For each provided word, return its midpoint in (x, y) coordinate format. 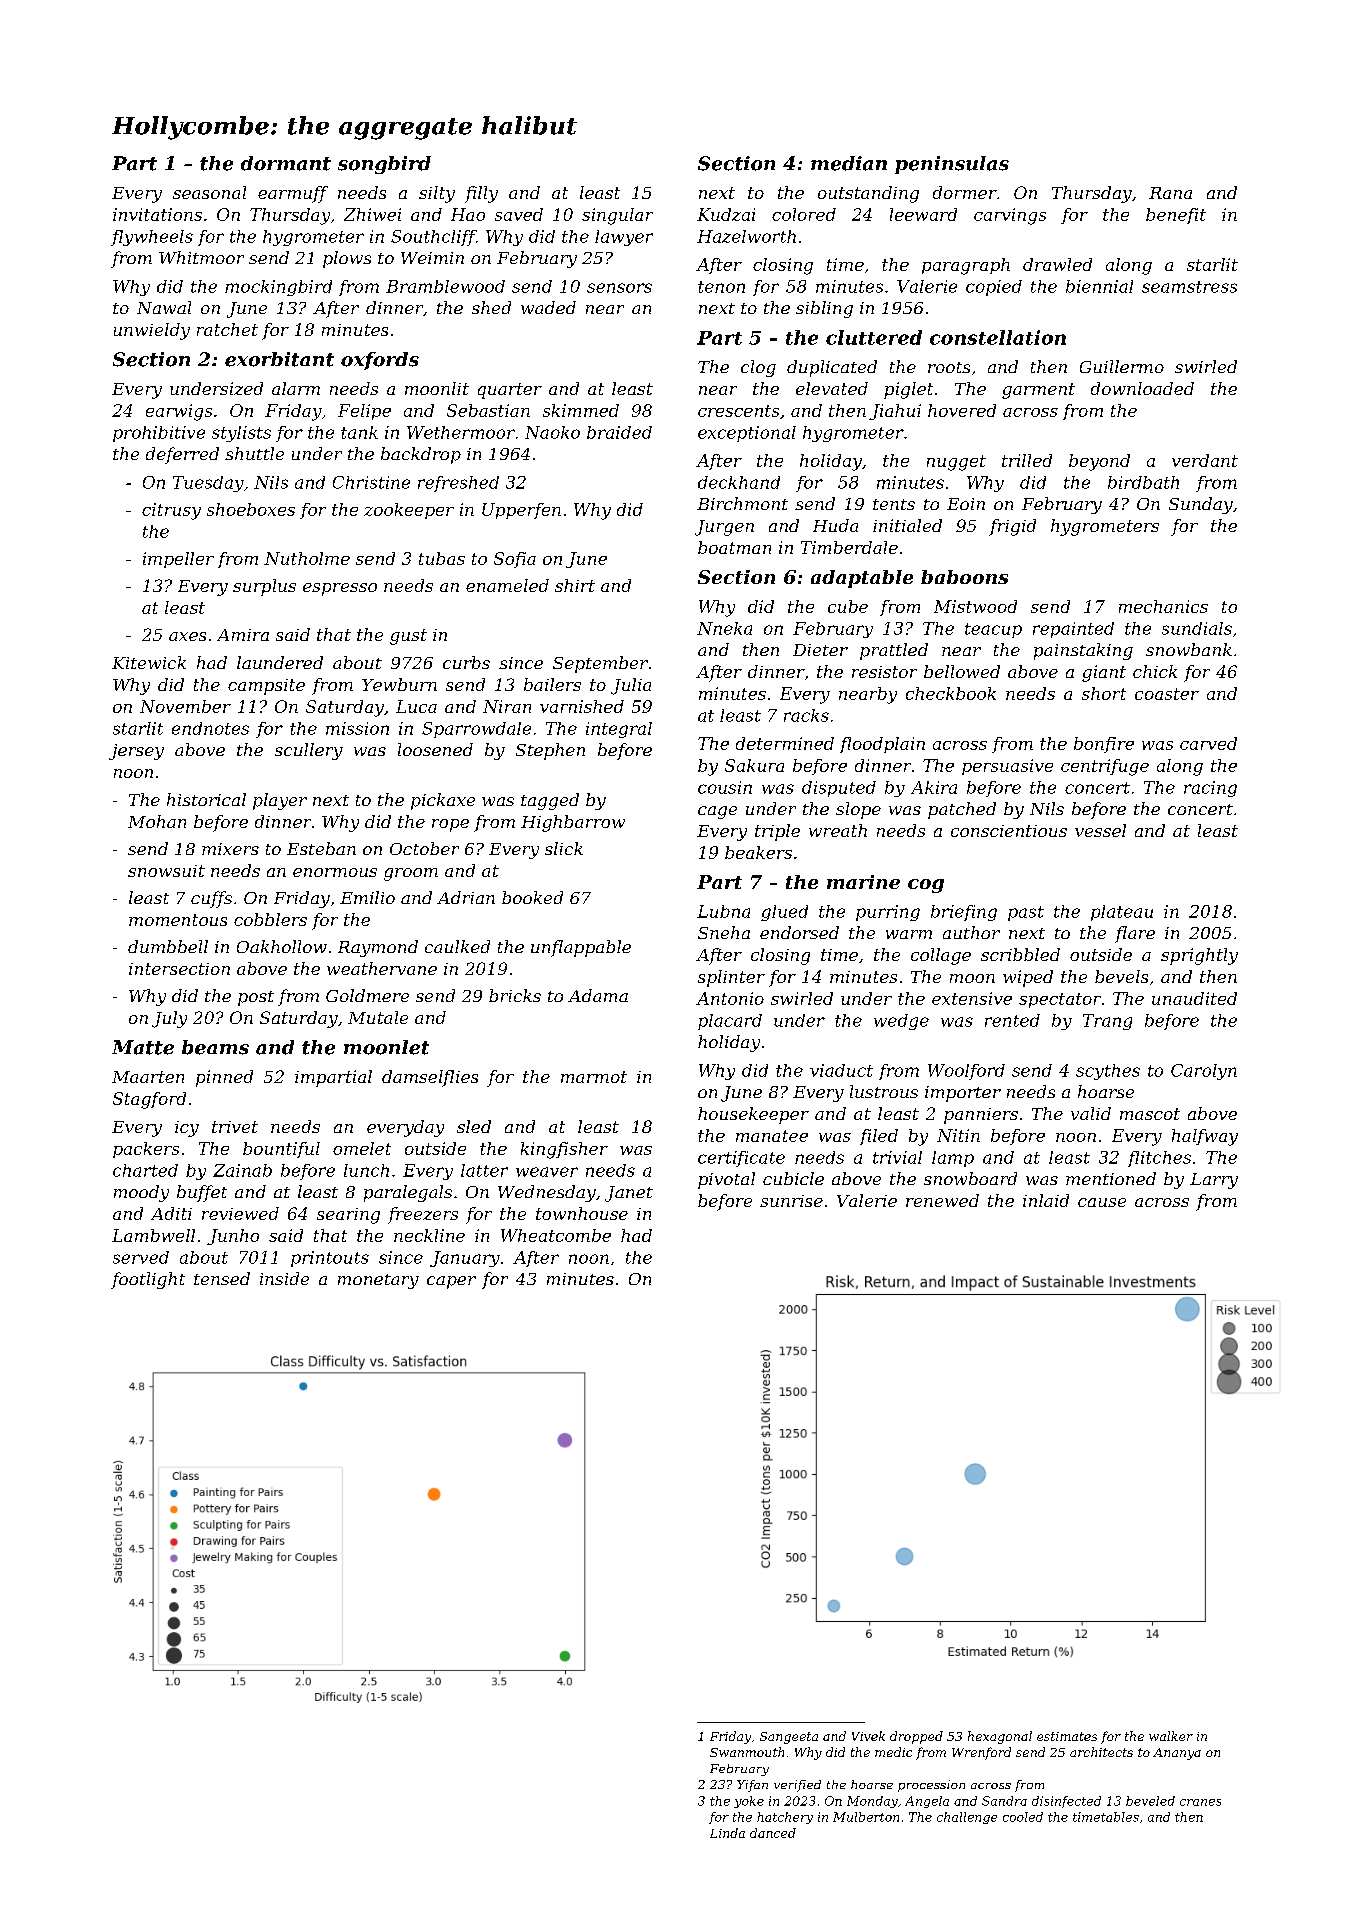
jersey (136, 752)
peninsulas (952, 165)
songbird (384, 165)
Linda (727, 1833)
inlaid (1046, 1200)
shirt (575, 585)
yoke (749, 1802)
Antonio (730, 998)
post (256, 998)
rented (1012, 1020)
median (849, 163)
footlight (148, 1280)
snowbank (1189, 649)
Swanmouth (747, 1752)
